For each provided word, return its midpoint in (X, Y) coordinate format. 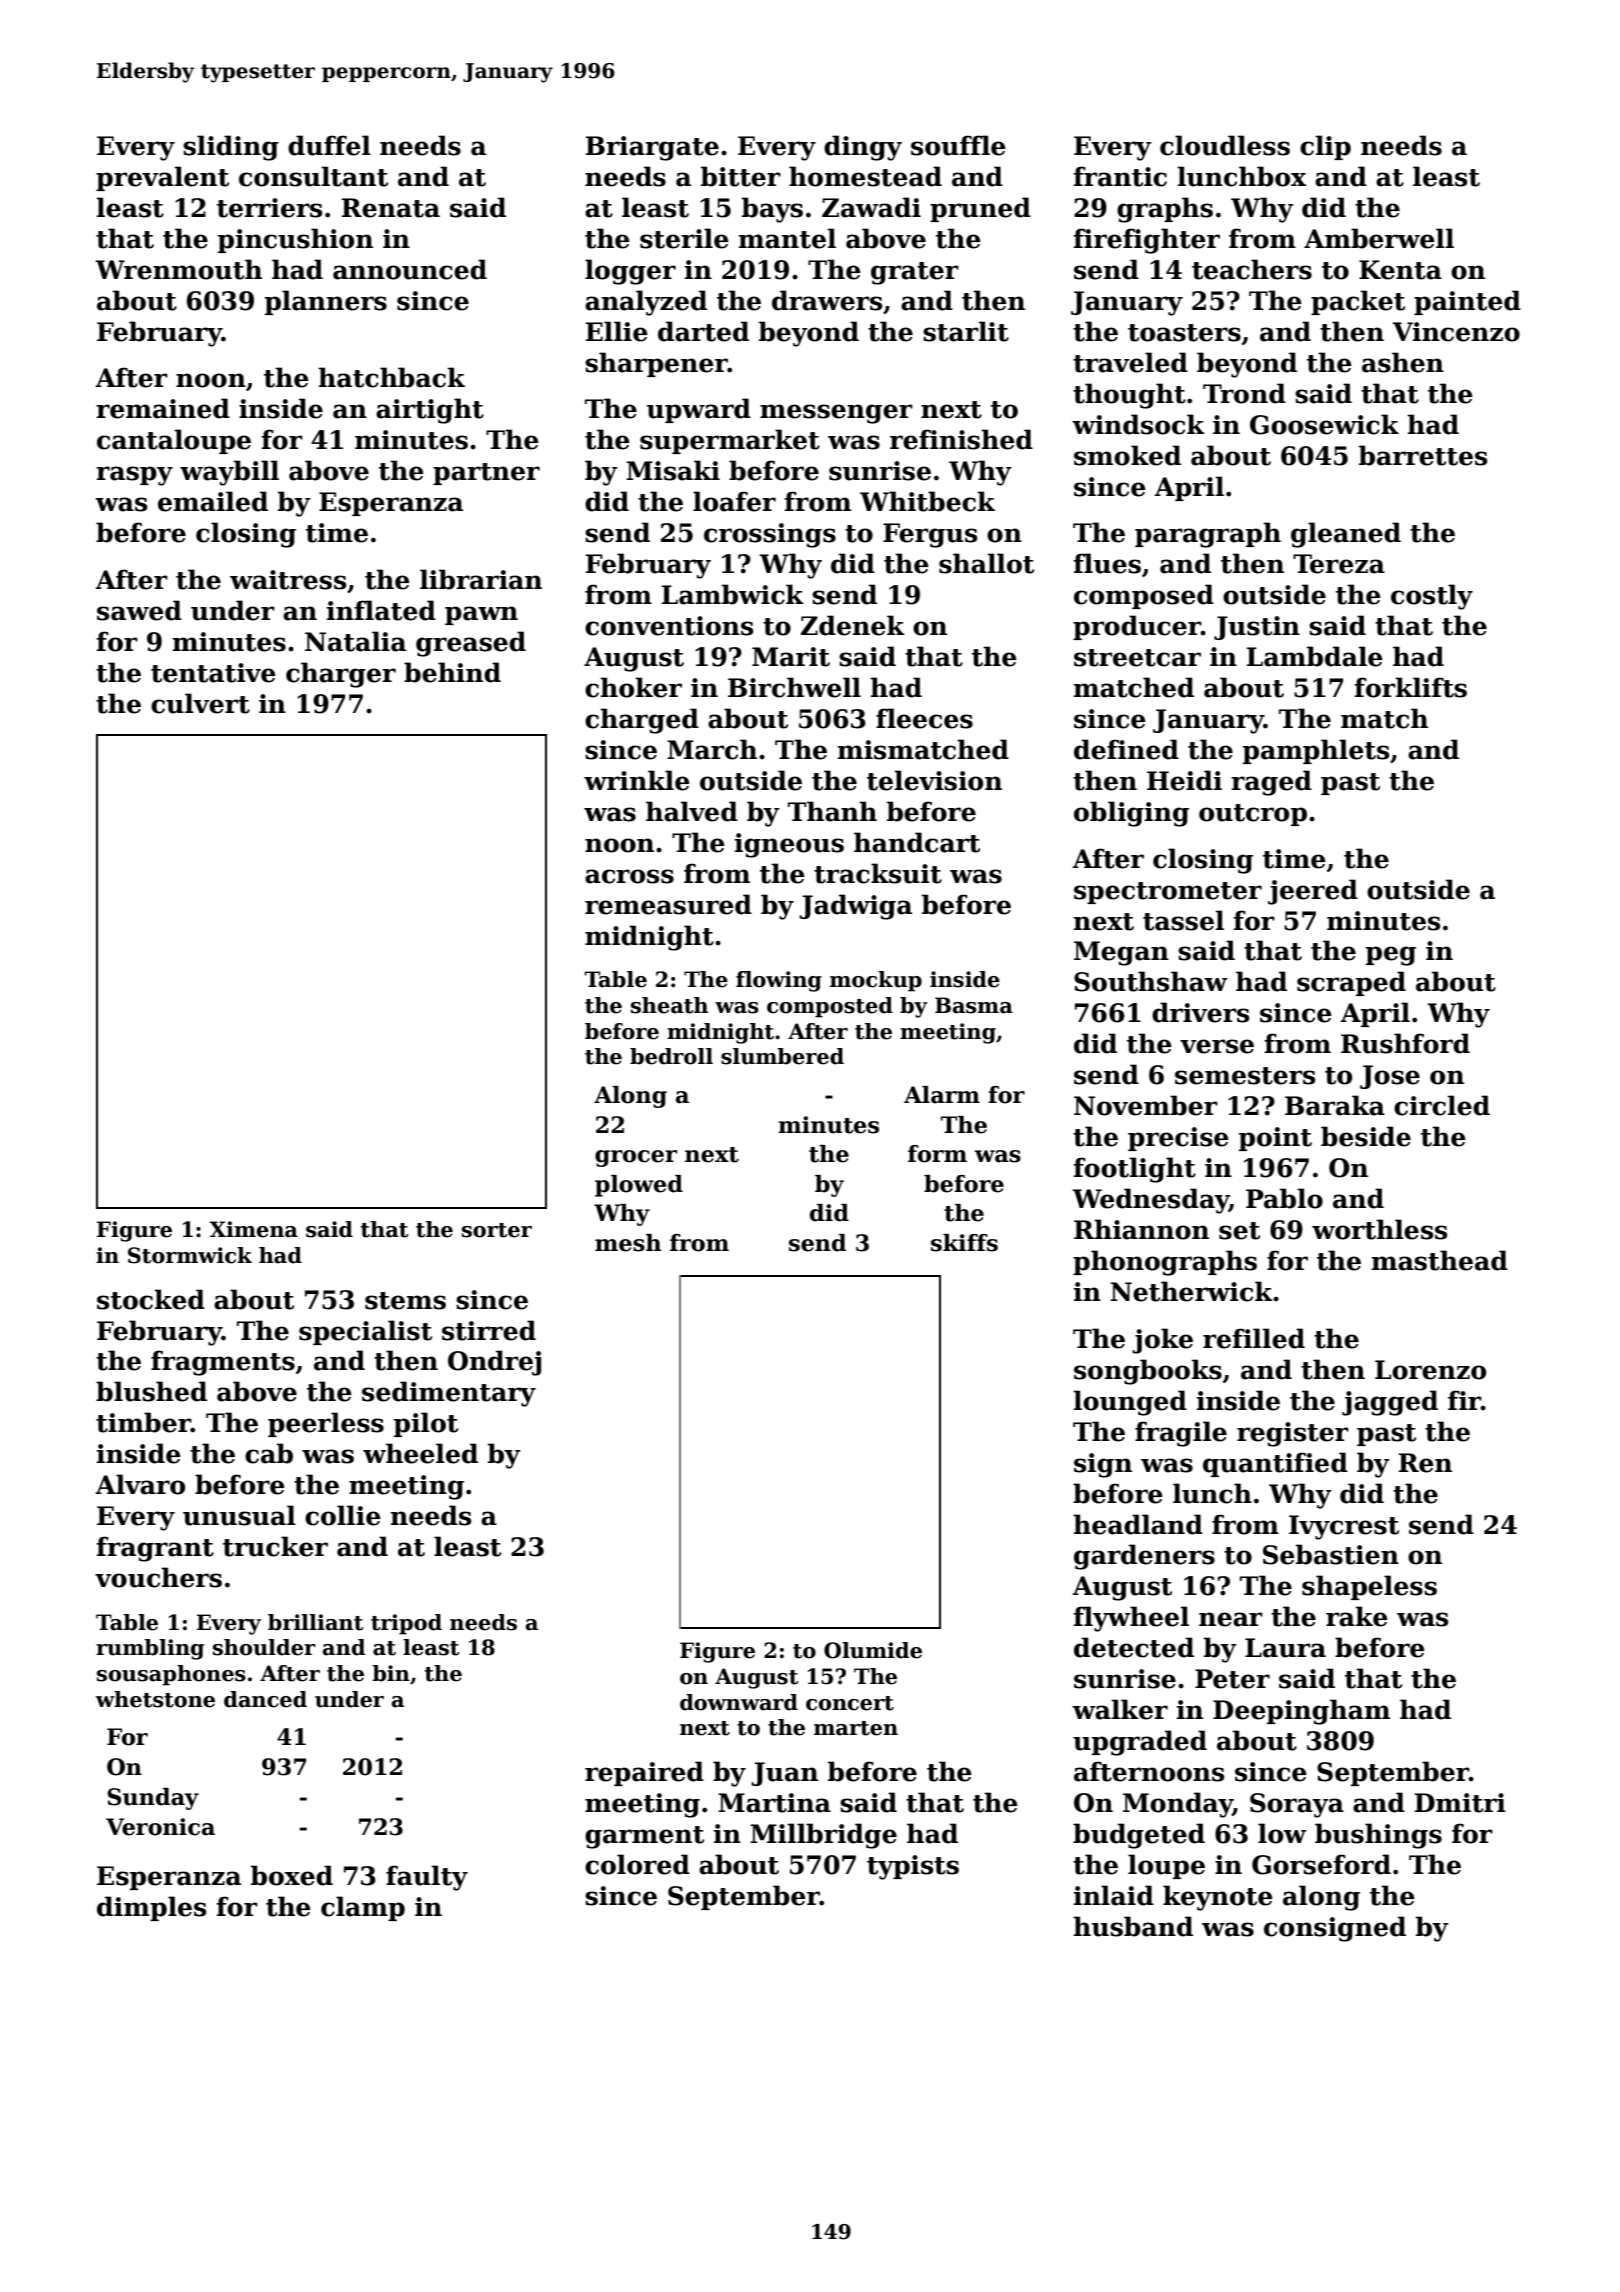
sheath (669, 1005)
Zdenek (853, 625)
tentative (213, 673)
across (629, 876)
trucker (275, 1546)
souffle (958, 145)
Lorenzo (1430, 1370)
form (937, 1154)
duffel (329, 145)
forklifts (1410, 687)
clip (1325, 147)
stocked (151, 1299)
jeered (1313, 892)
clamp (363, 1908)
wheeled (420, 1453)
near (1231, 1619)
